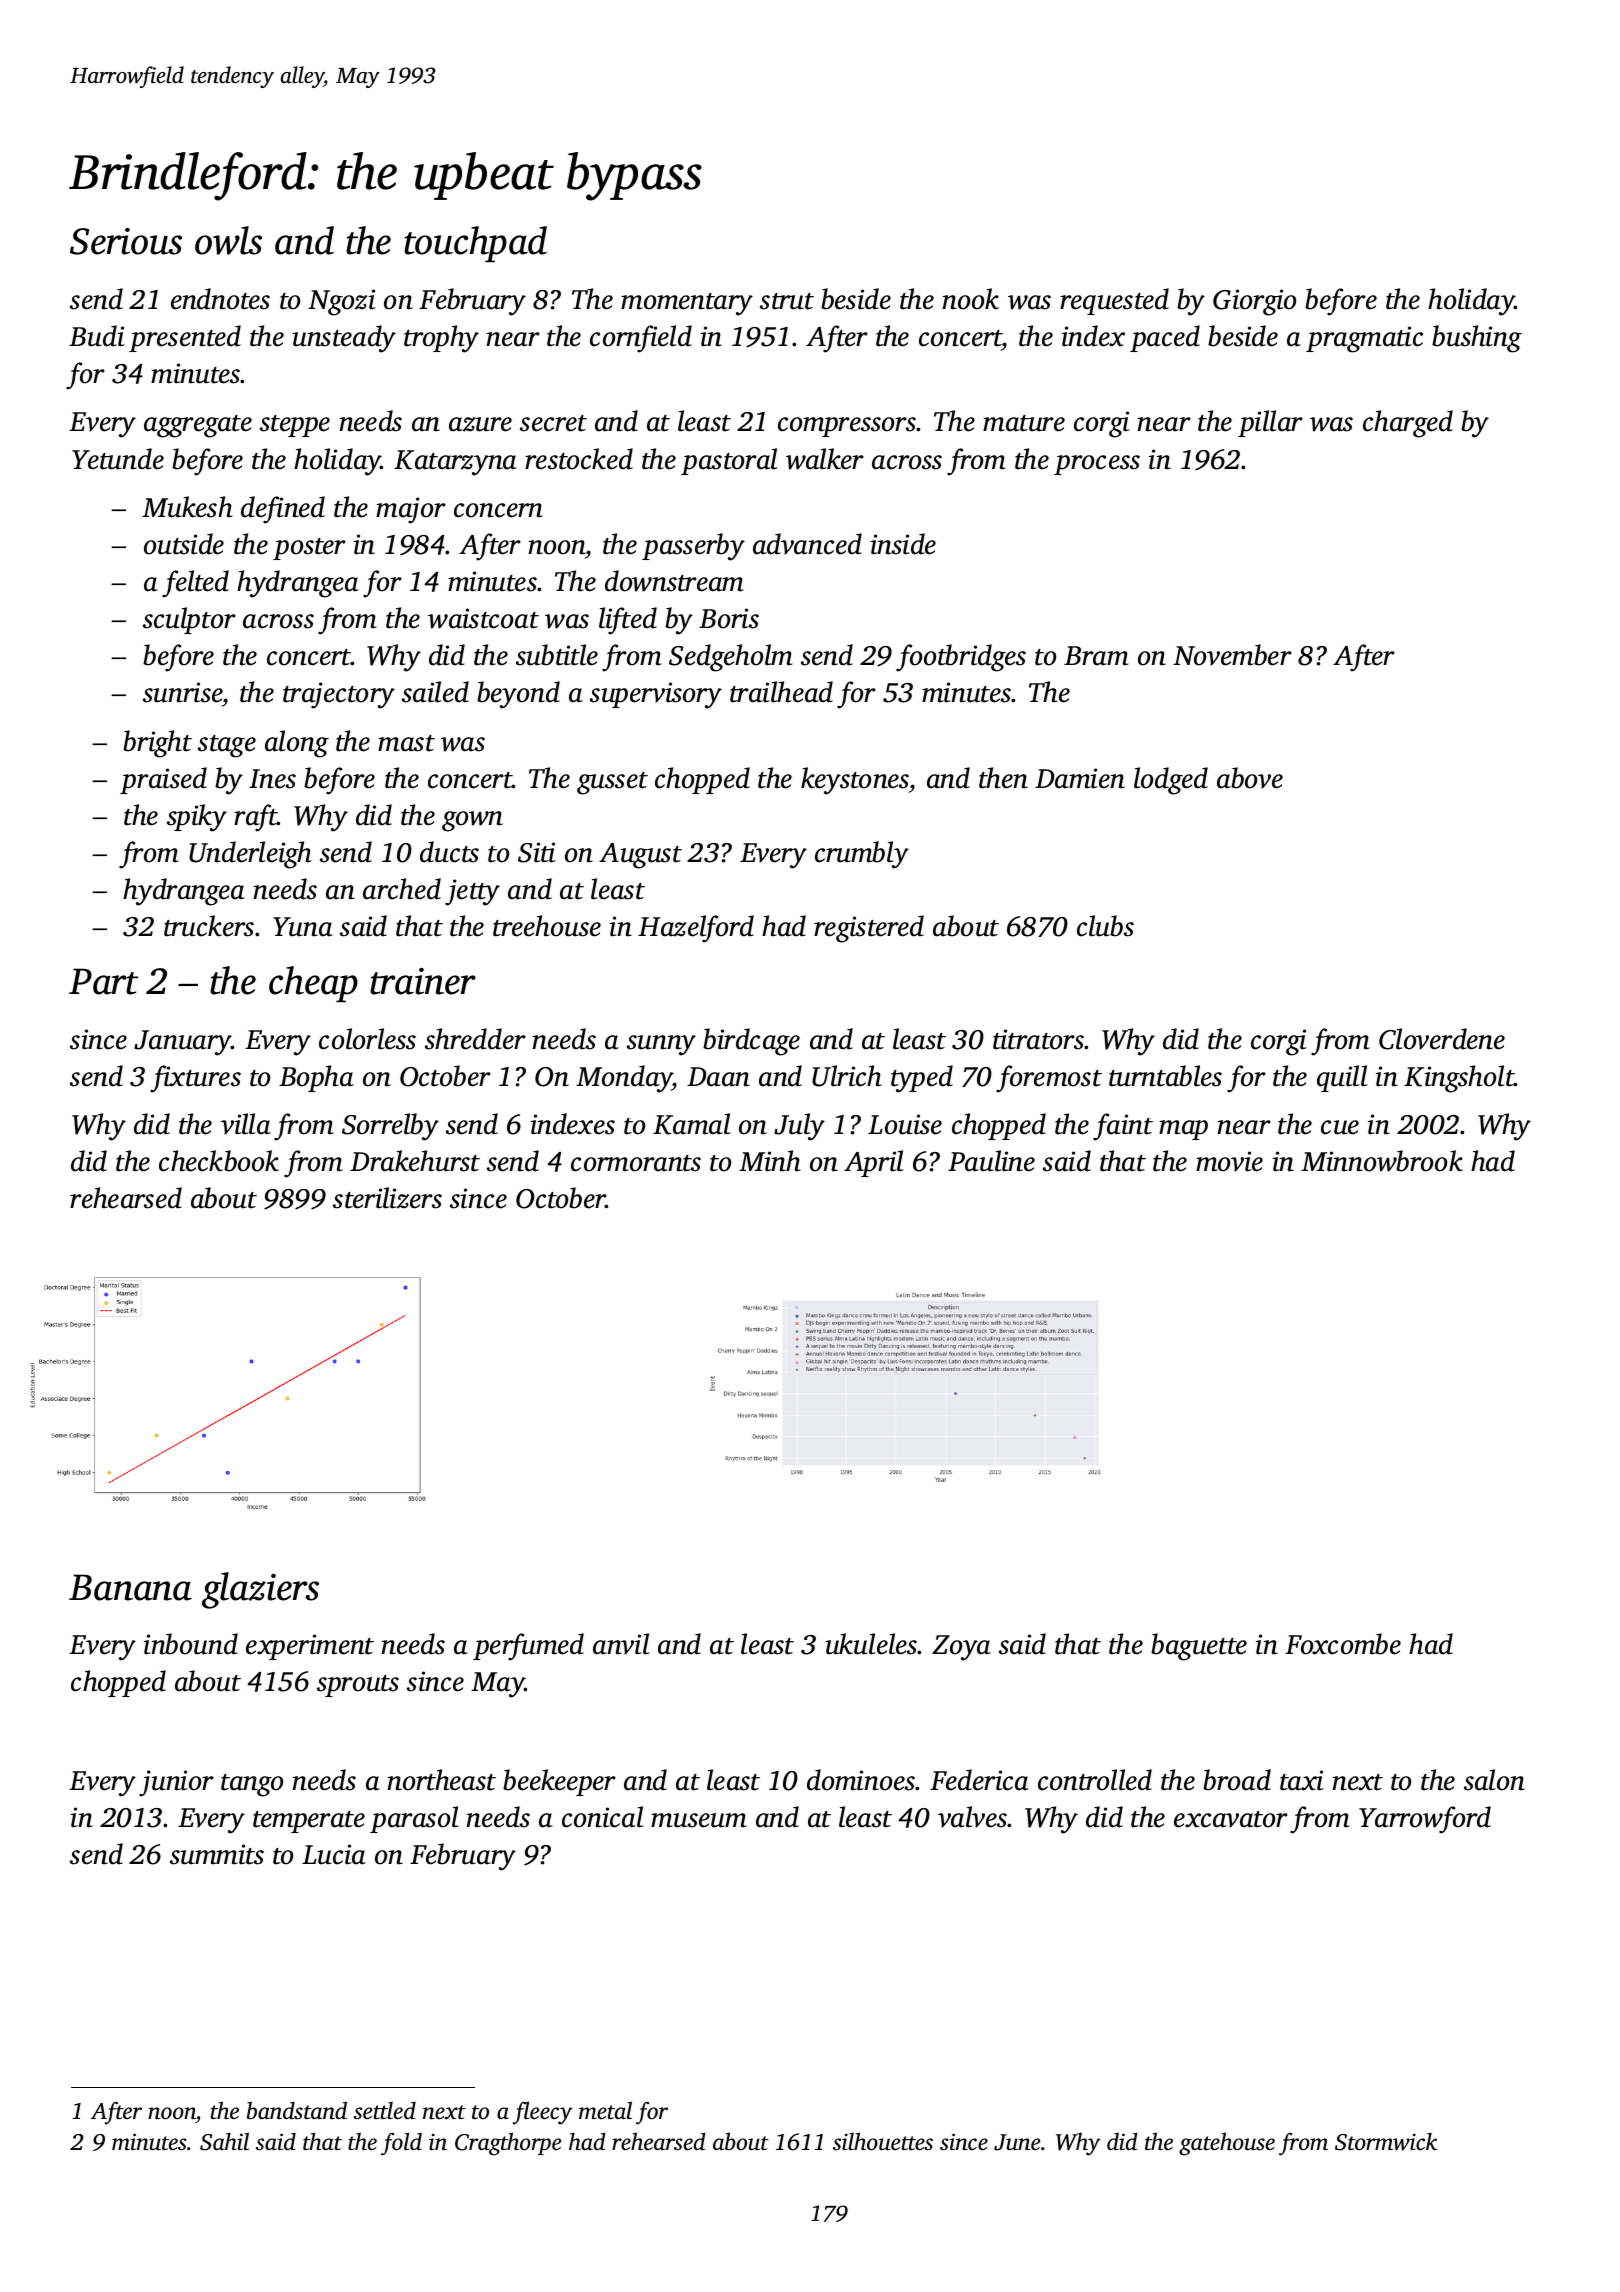 This screenshot has height=2292, width=1620. Describe the element at coordinates (1254, 302) in the screenshot. I see `Giorgio` at that location.
